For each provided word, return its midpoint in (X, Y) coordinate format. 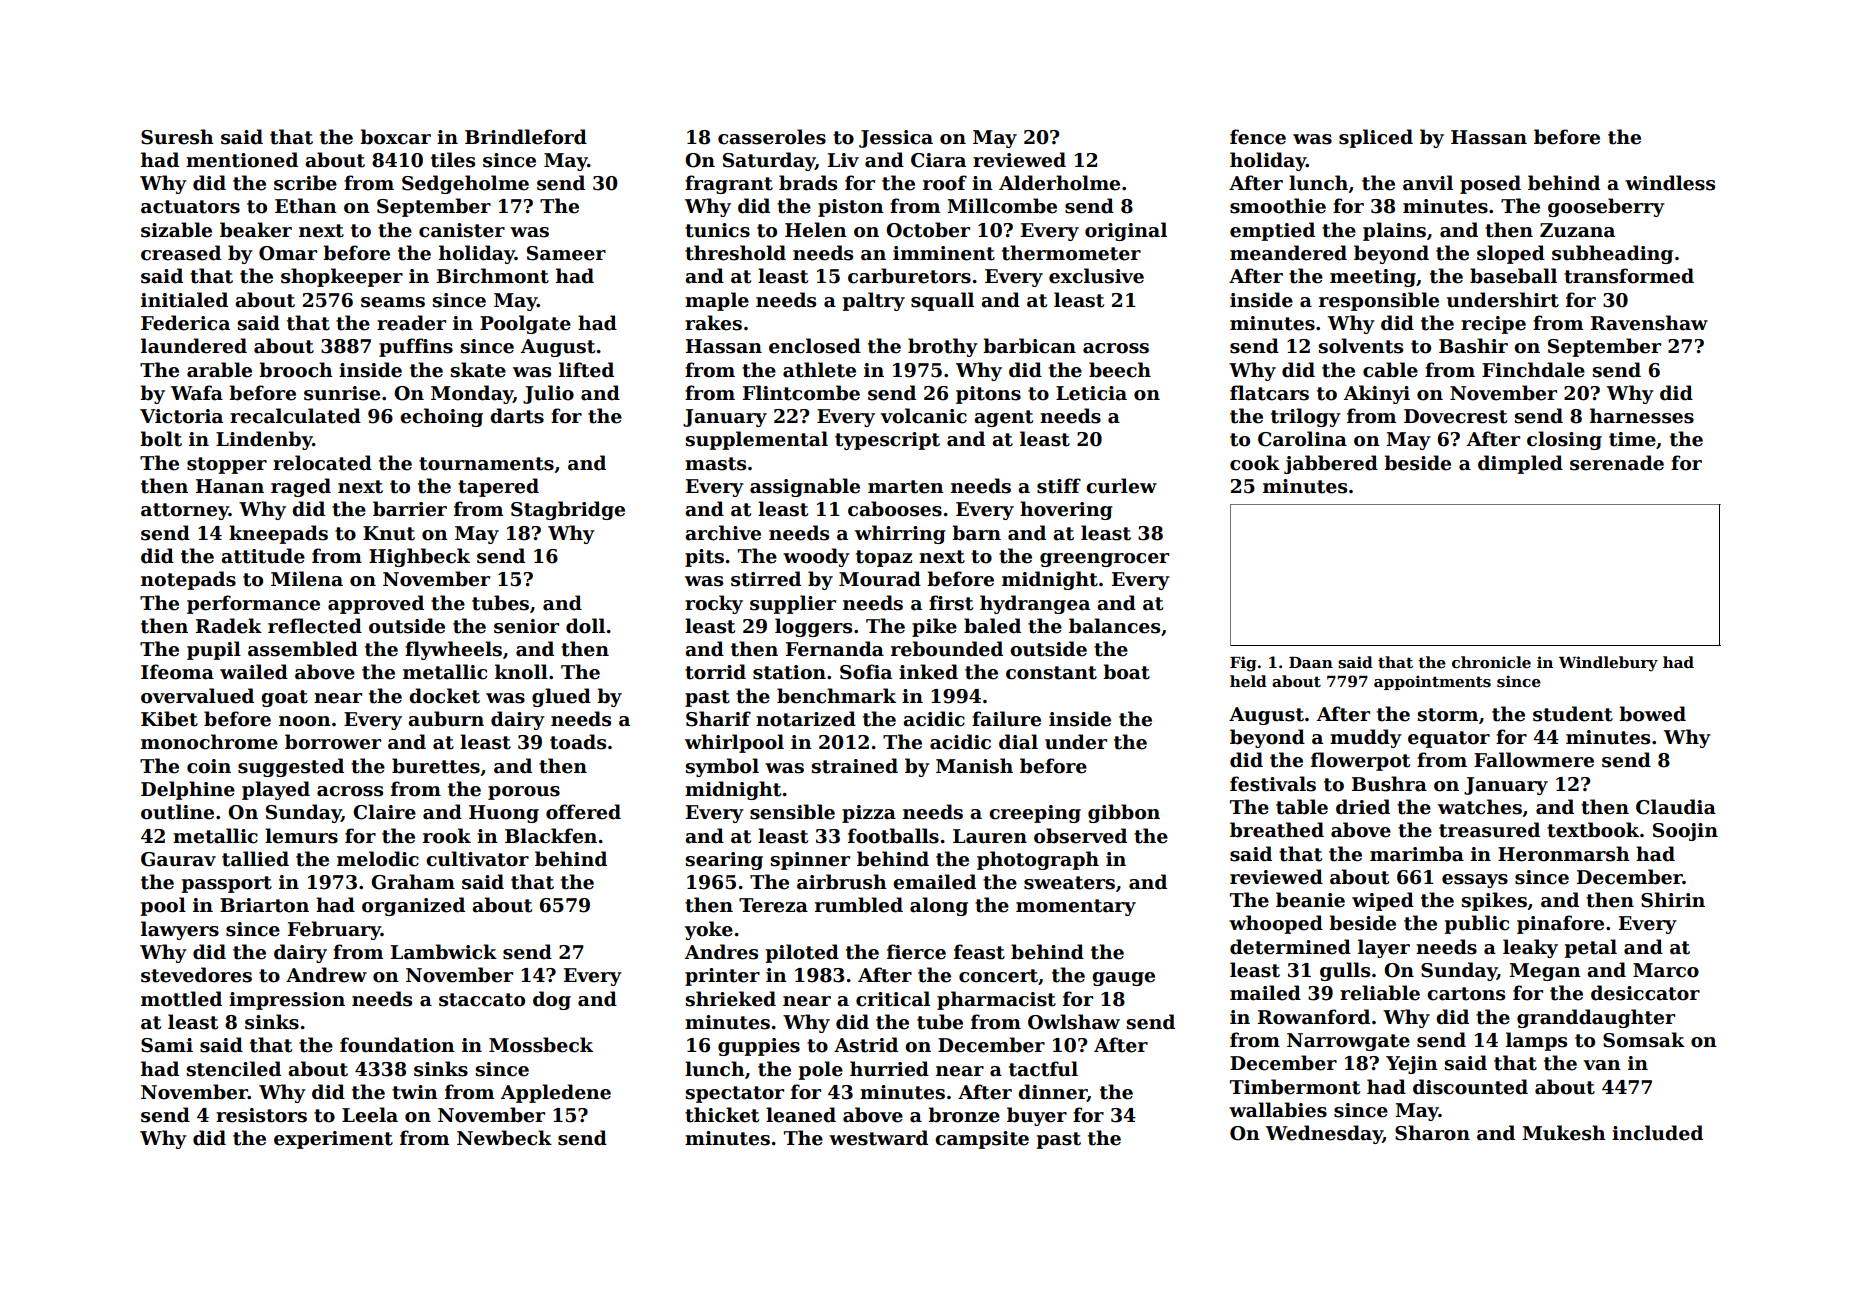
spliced (1376, 138)
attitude (263, 556)
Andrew (326, 975)
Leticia (1091, 393)
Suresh (177, 137)
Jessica (896, 139)
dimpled (1520, 464)
